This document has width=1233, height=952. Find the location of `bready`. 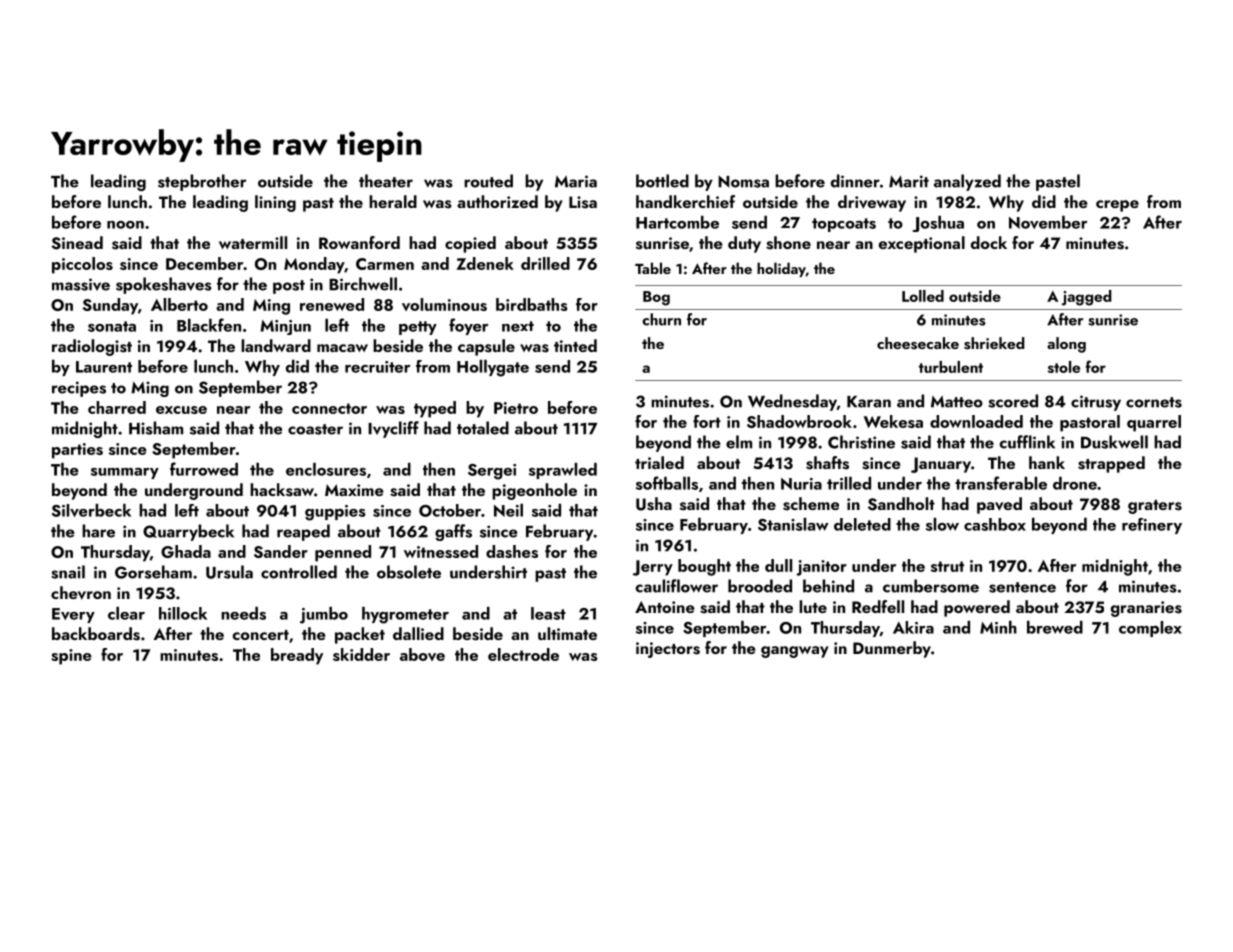

bready is located at coordinates (297, 656).
